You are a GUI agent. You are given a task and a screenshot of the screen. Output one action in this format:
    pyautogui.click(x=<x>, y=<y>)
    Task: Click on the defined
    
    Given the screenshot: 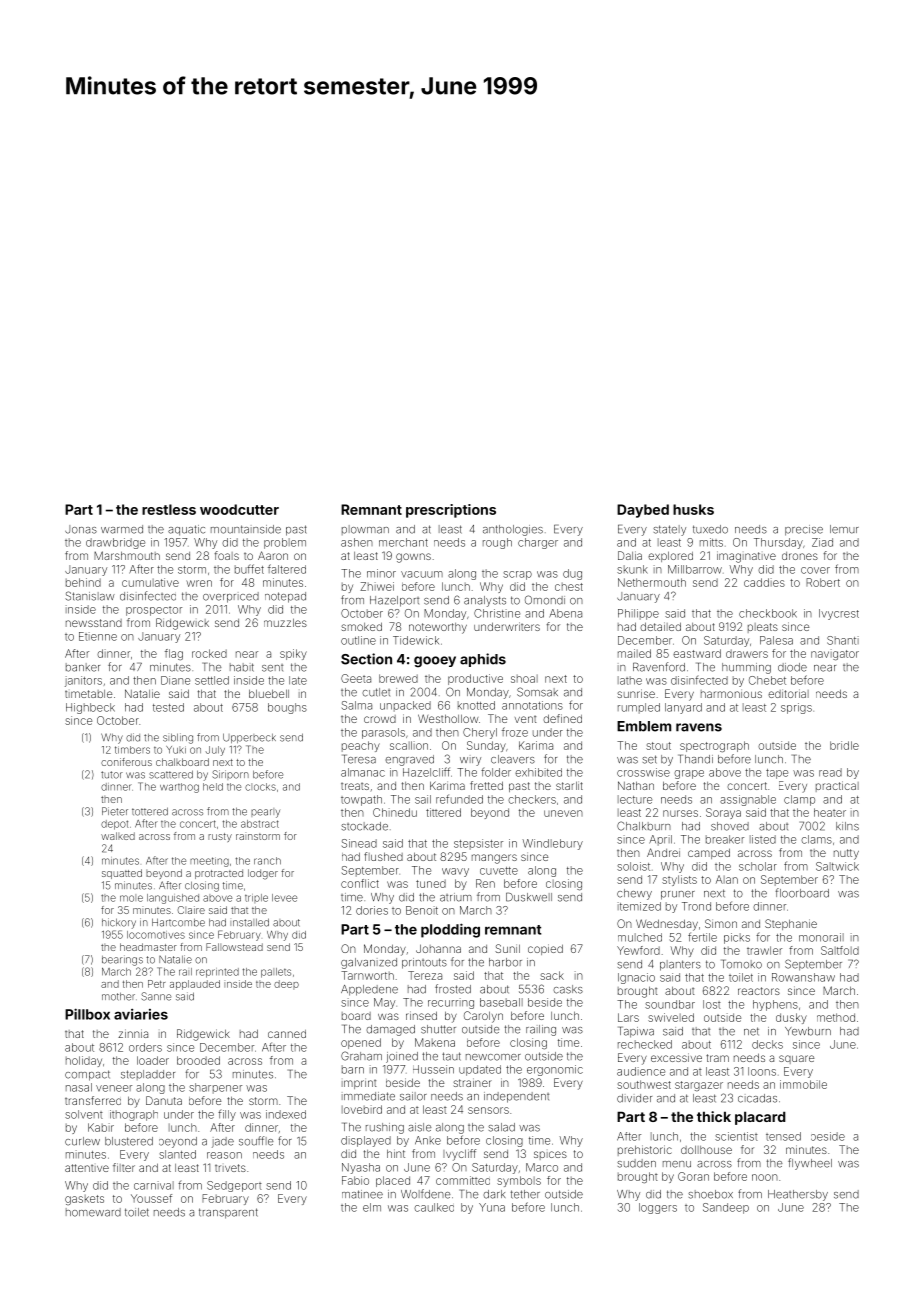 What is the action you would take?
    pyautogui.click(x=562, y=718)
